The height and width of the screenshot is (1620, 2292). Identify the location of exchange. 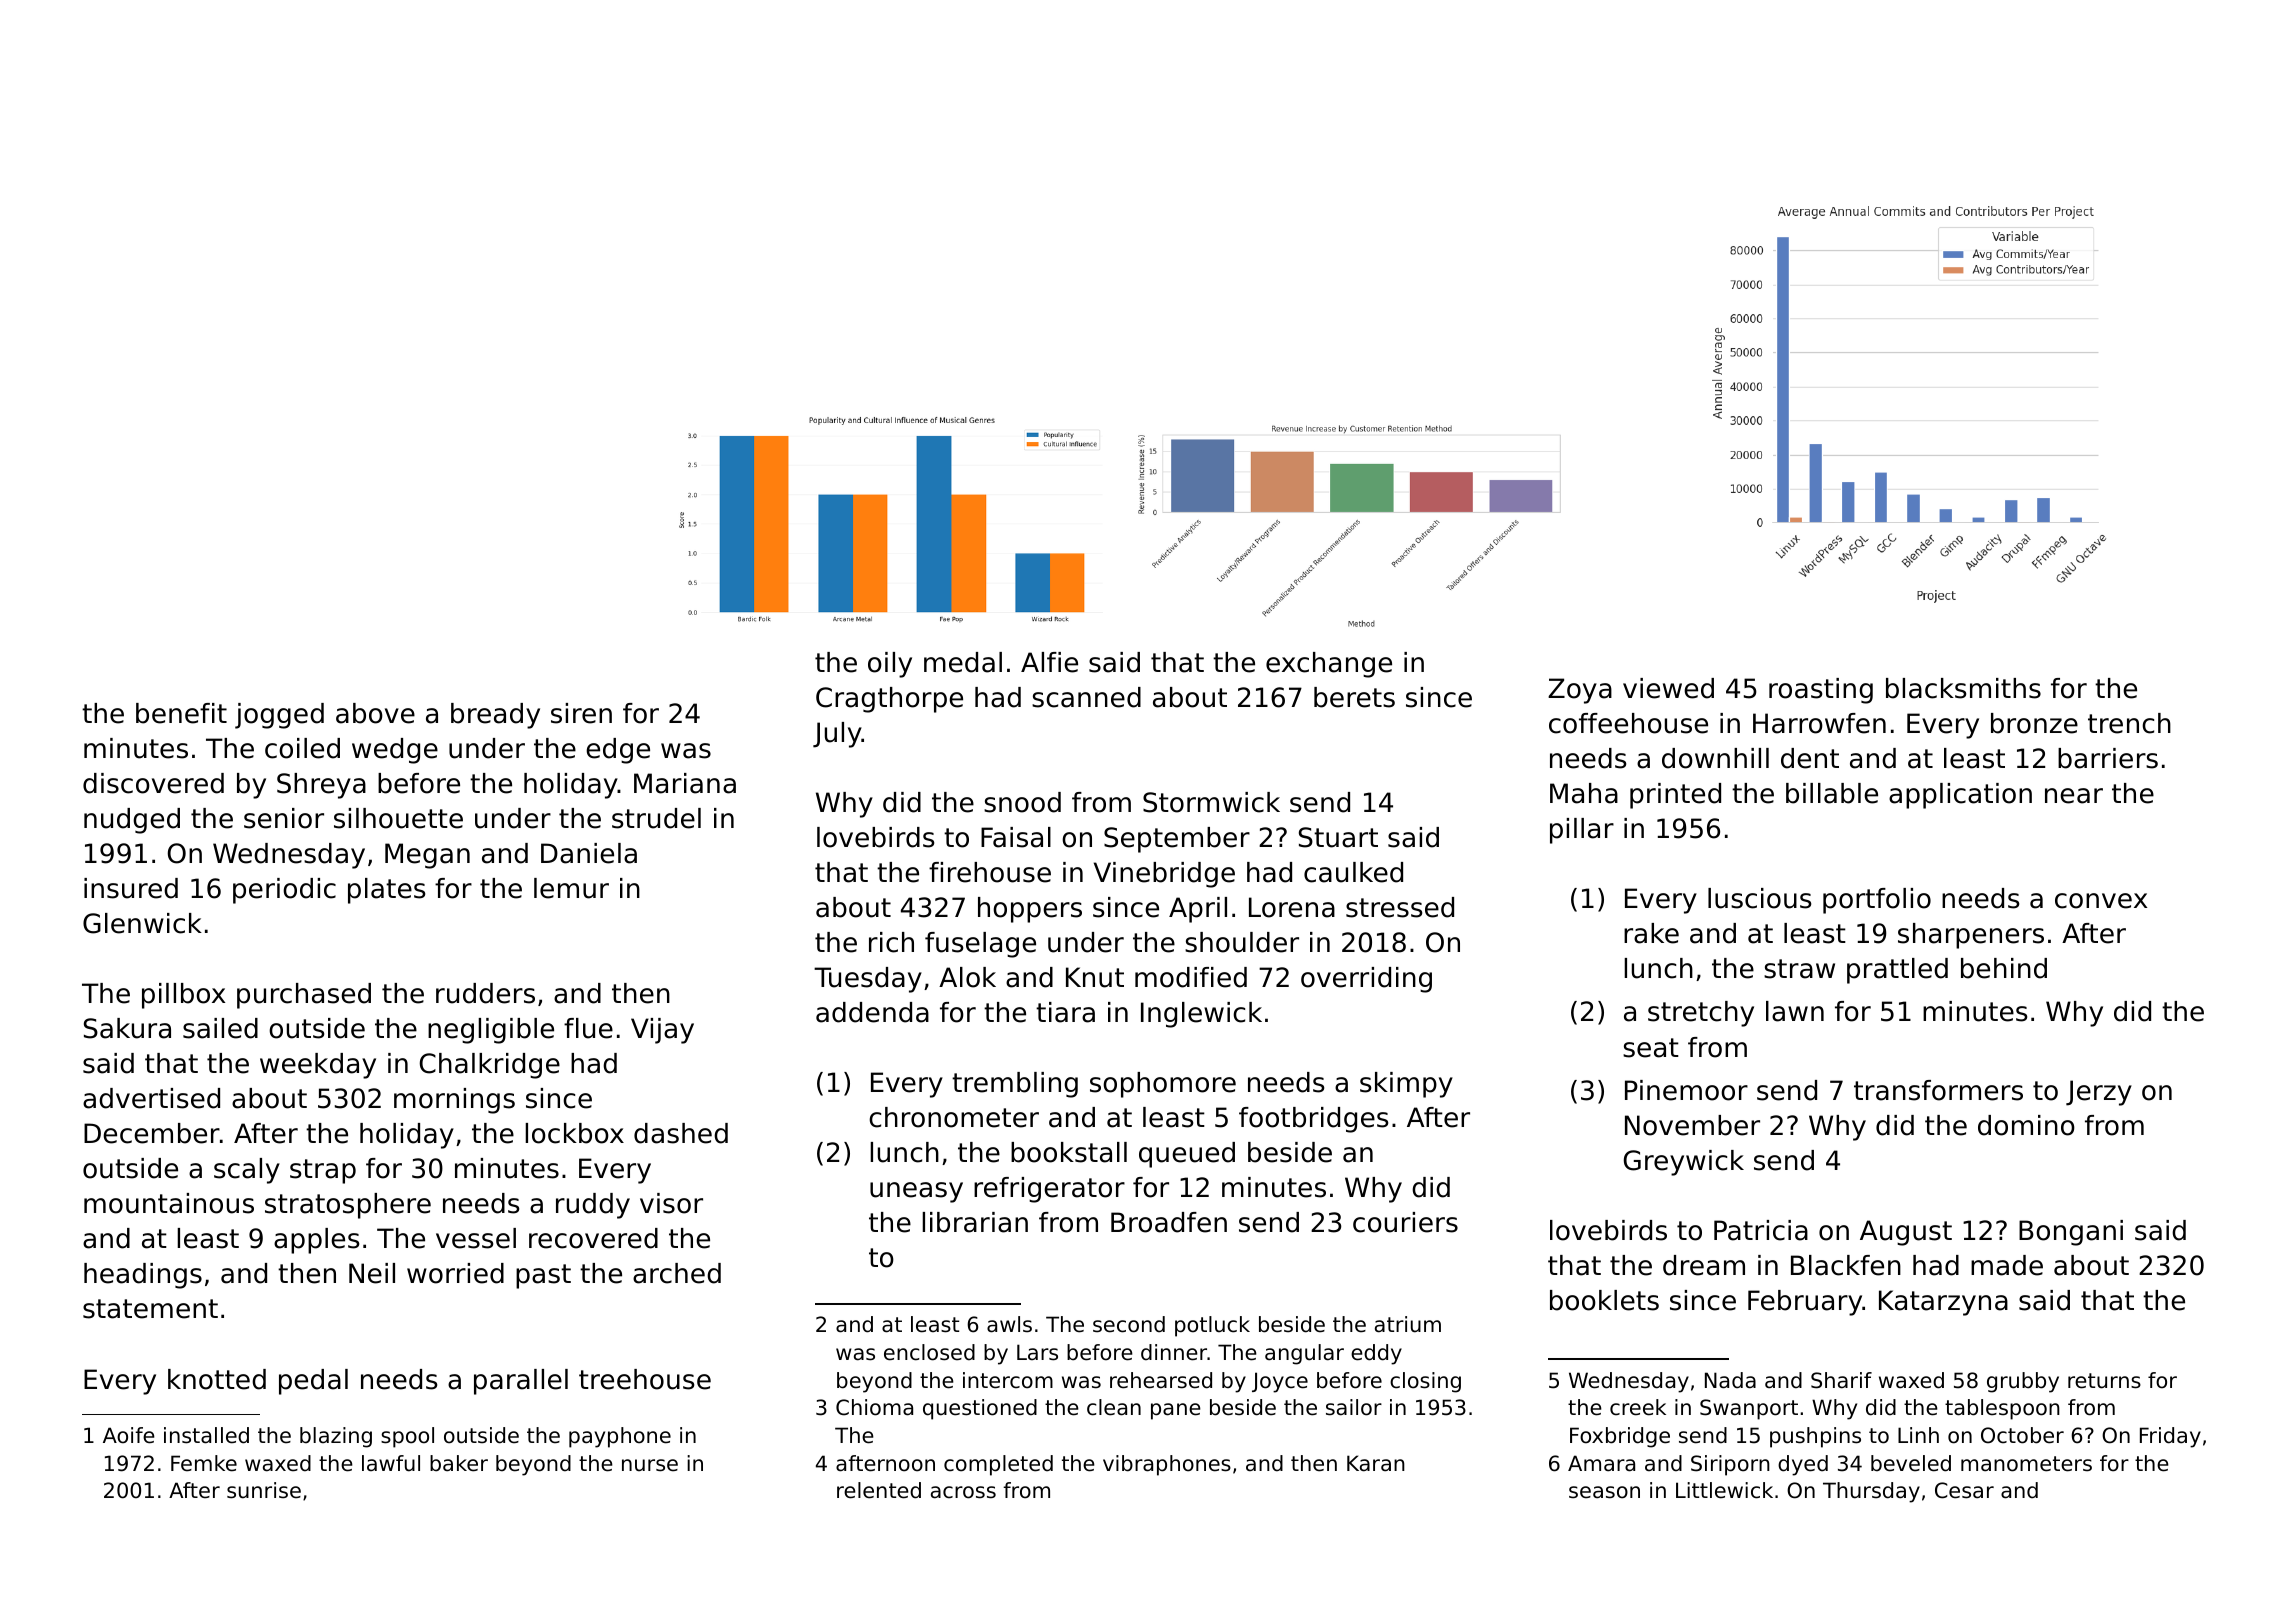
(1329, 665).
